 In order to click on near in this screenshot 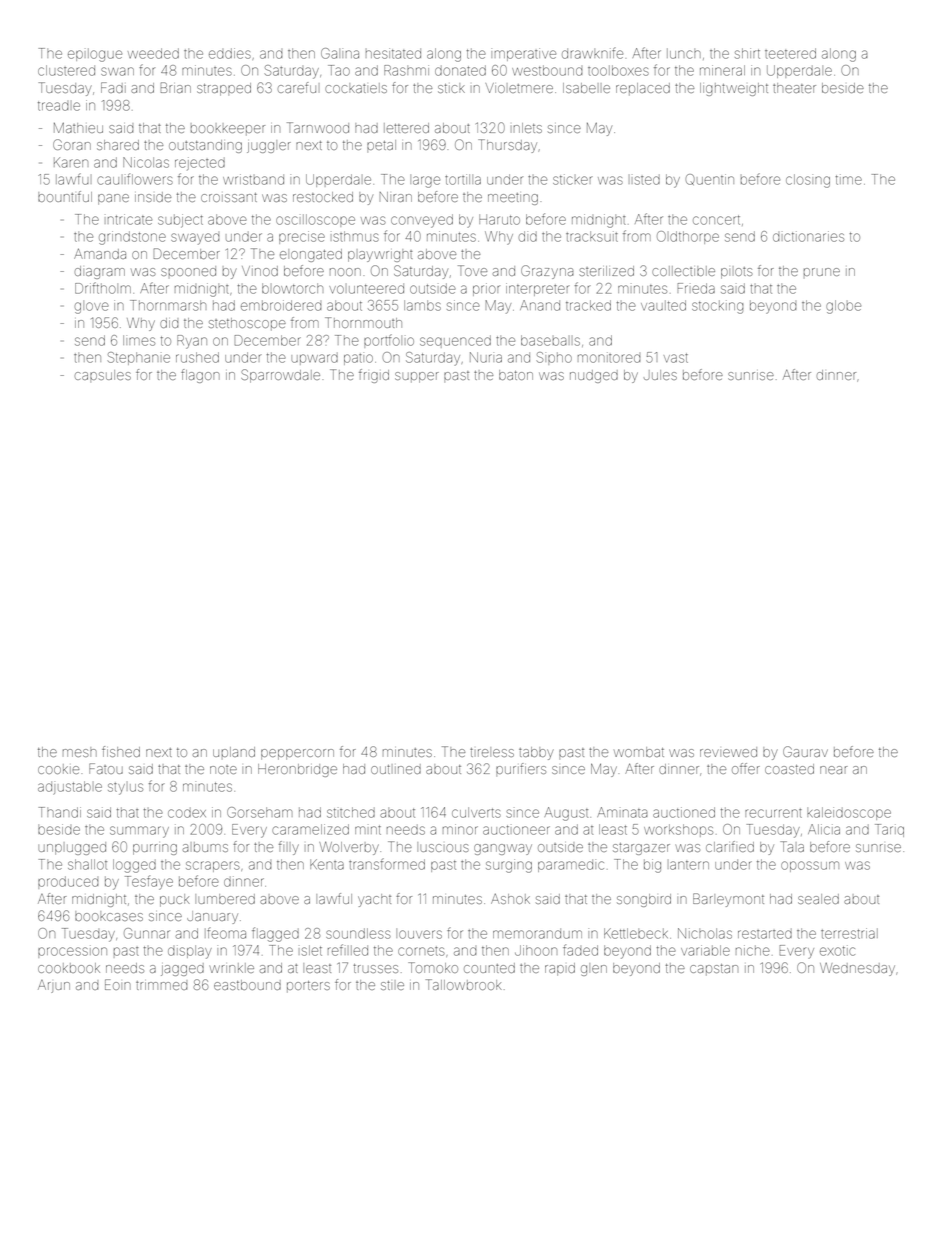, I will do `click(834, 770)`.
